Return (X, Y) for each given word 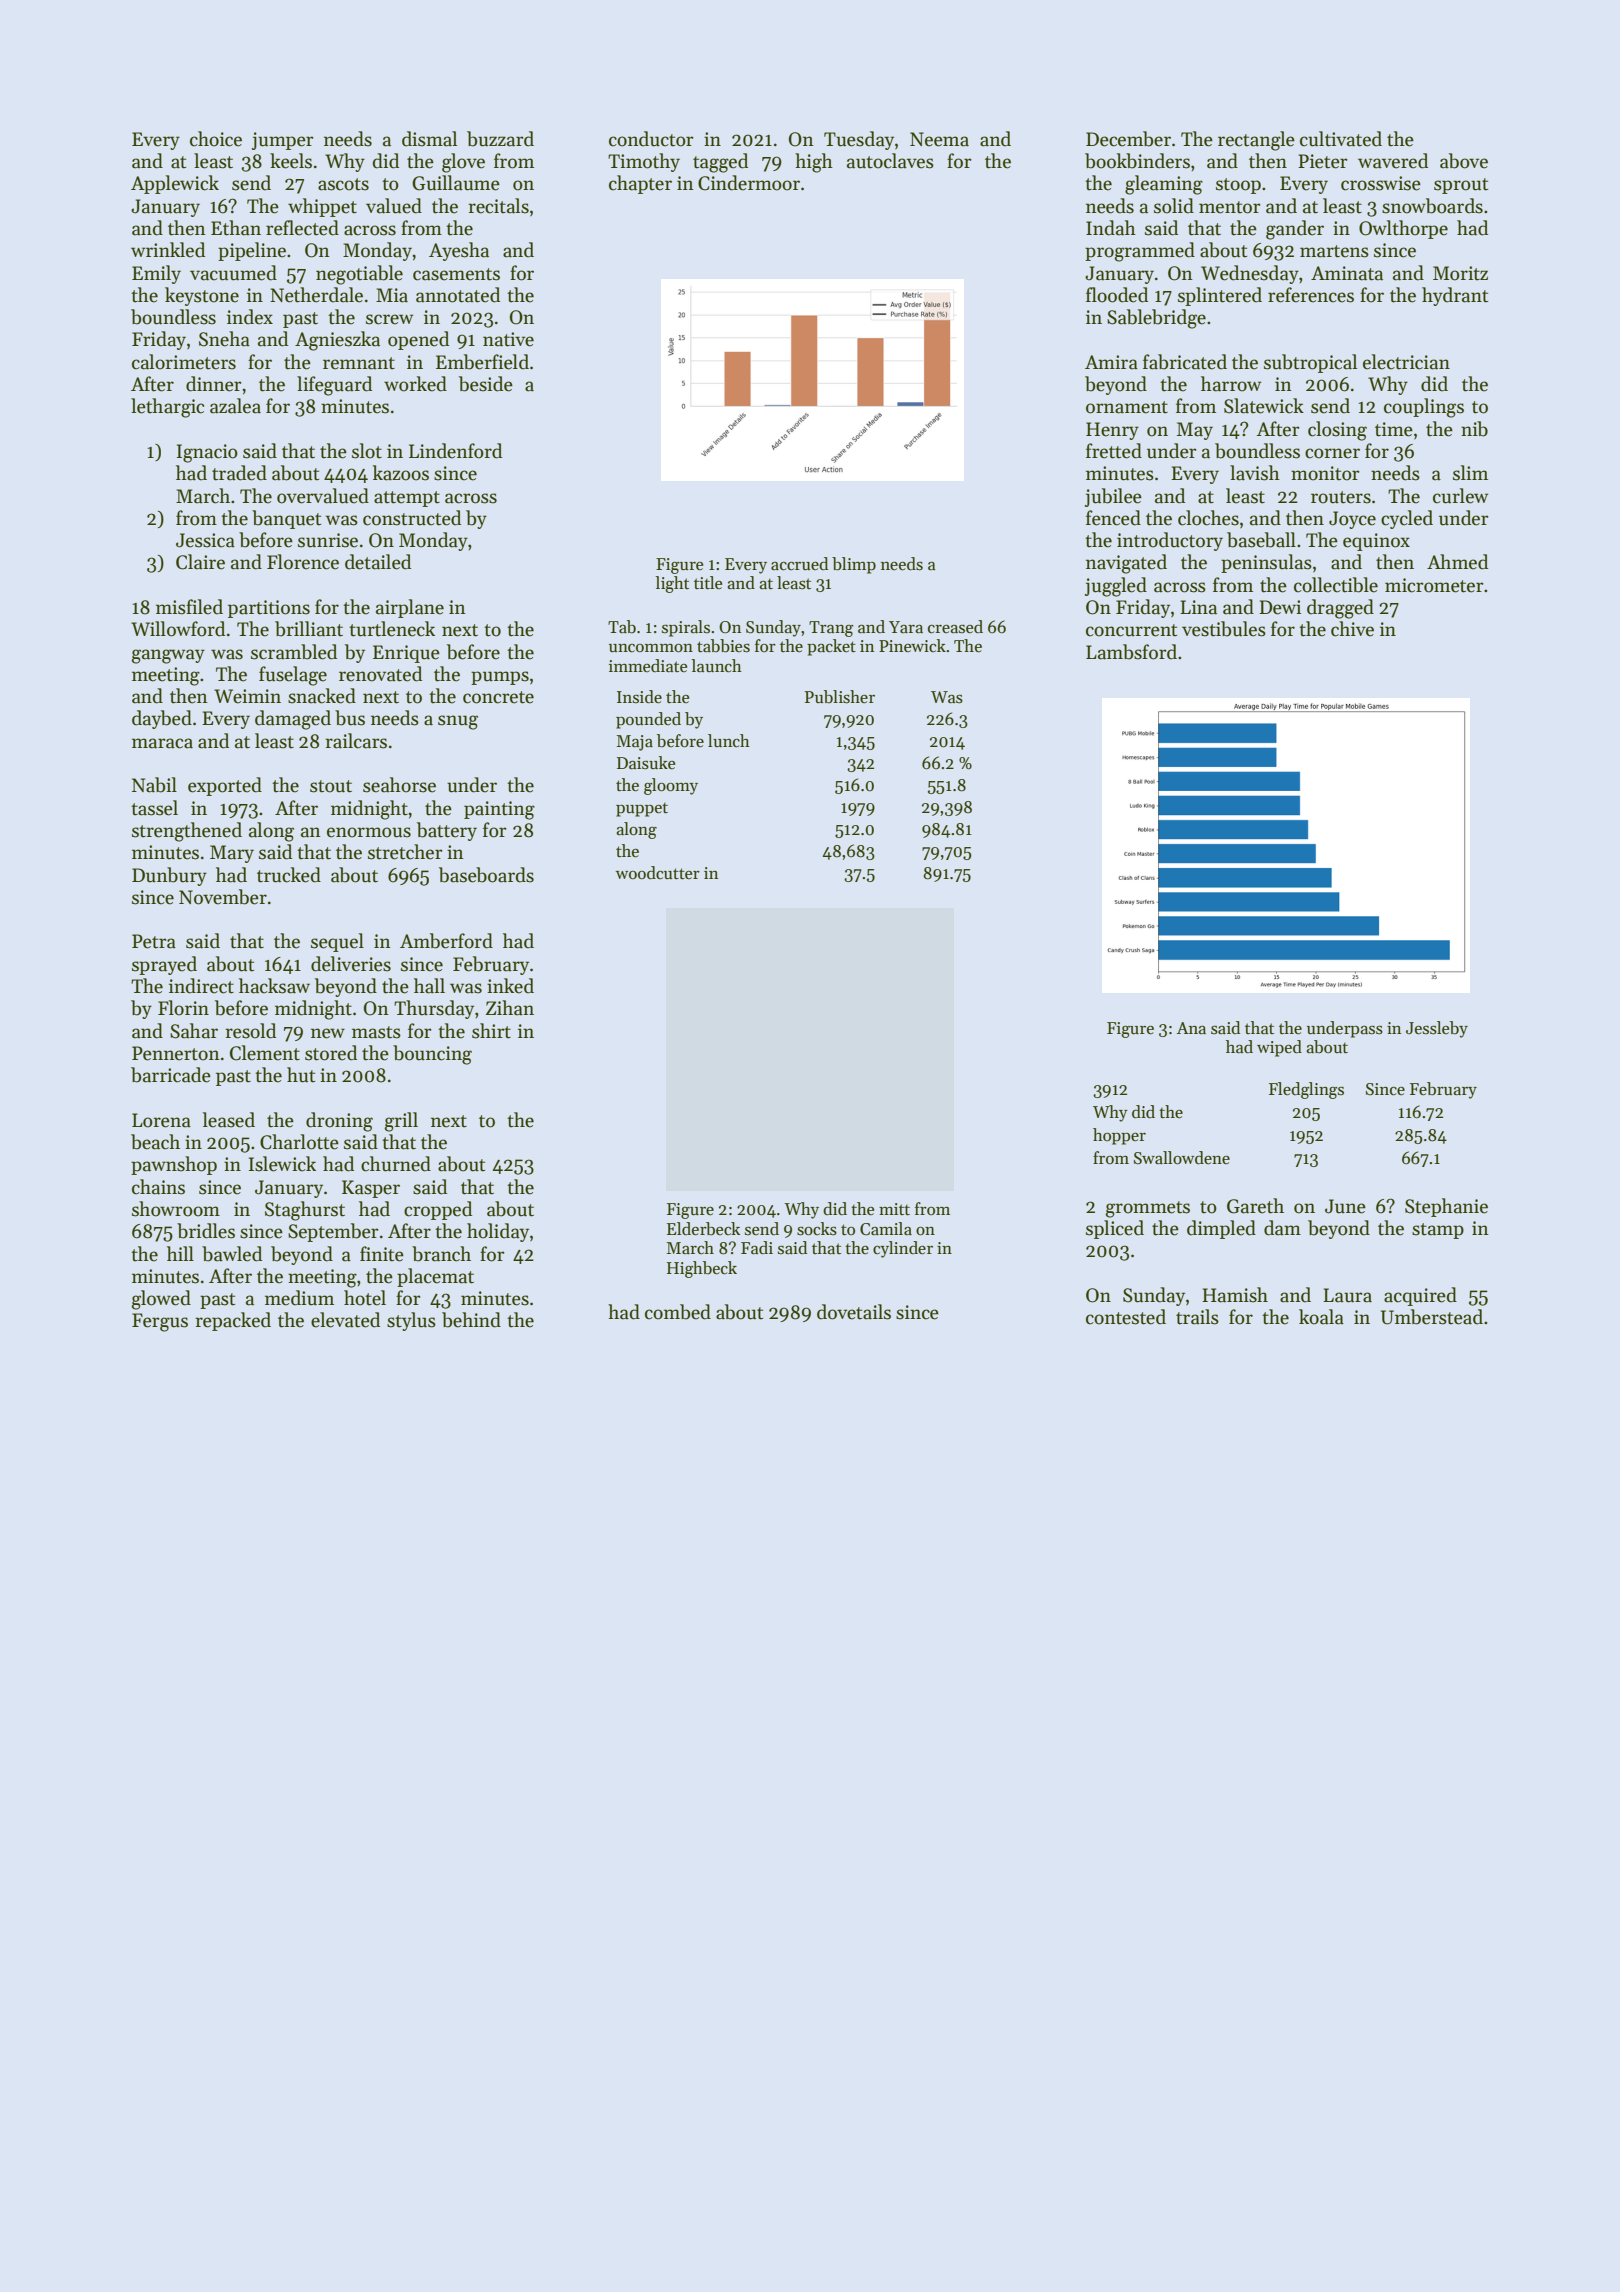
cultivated (1341, 139)
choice (216, 139)
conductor (651, 139)
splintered (1220, 296)
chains (158, 1187)
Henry (1112, 431)
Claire (200, 562)
